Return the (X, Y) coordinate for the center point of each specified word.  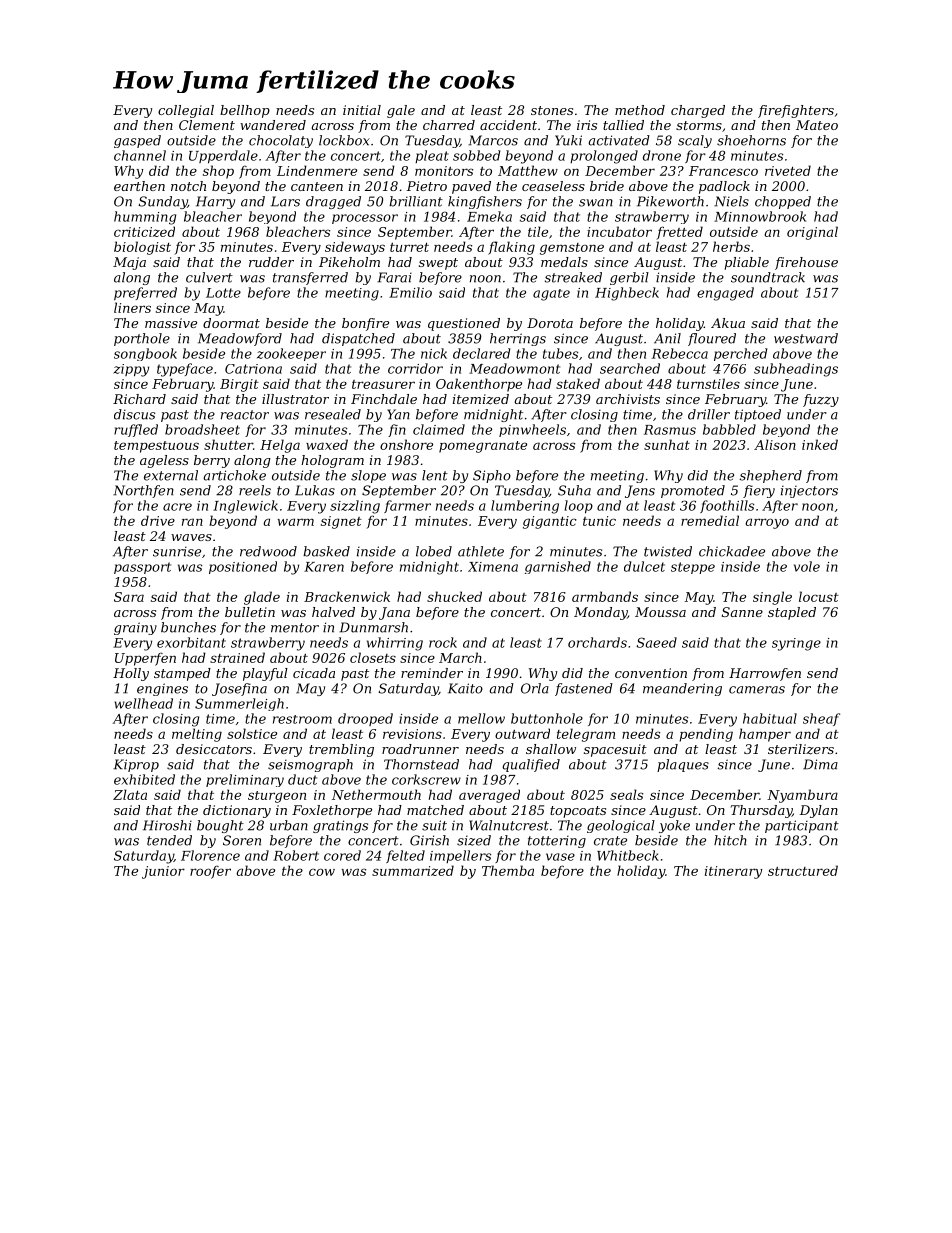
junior (163, 872)
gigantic (550, 522)
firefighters (796, 111)
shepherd (770, 476)
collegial (186, 111)
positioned (243, 567)
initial (362, 110)
